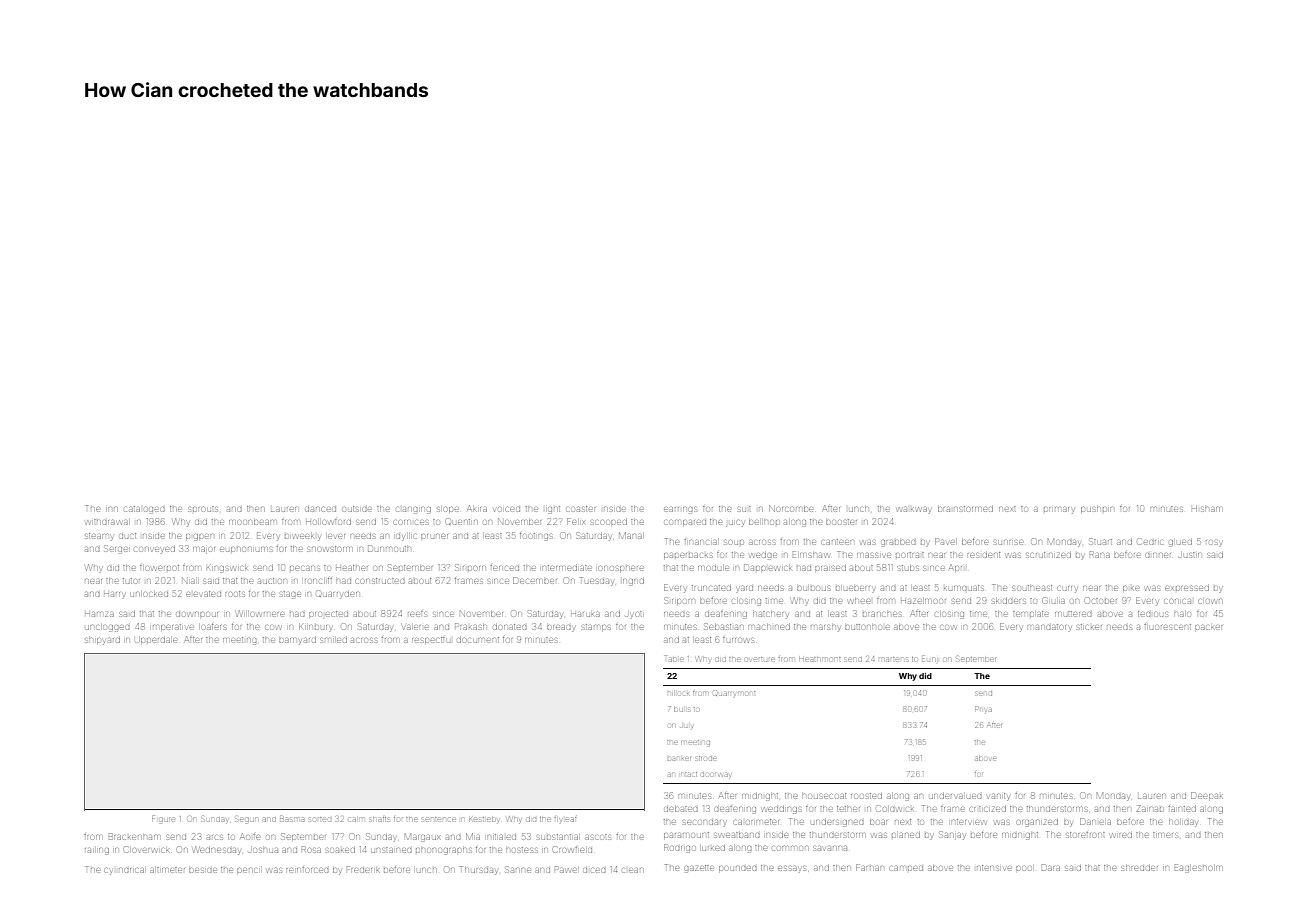 The height and width of the document is (924, 1308). Describe the element at coordinates (824, 796) in the document. I see `housecoat` at that location.
